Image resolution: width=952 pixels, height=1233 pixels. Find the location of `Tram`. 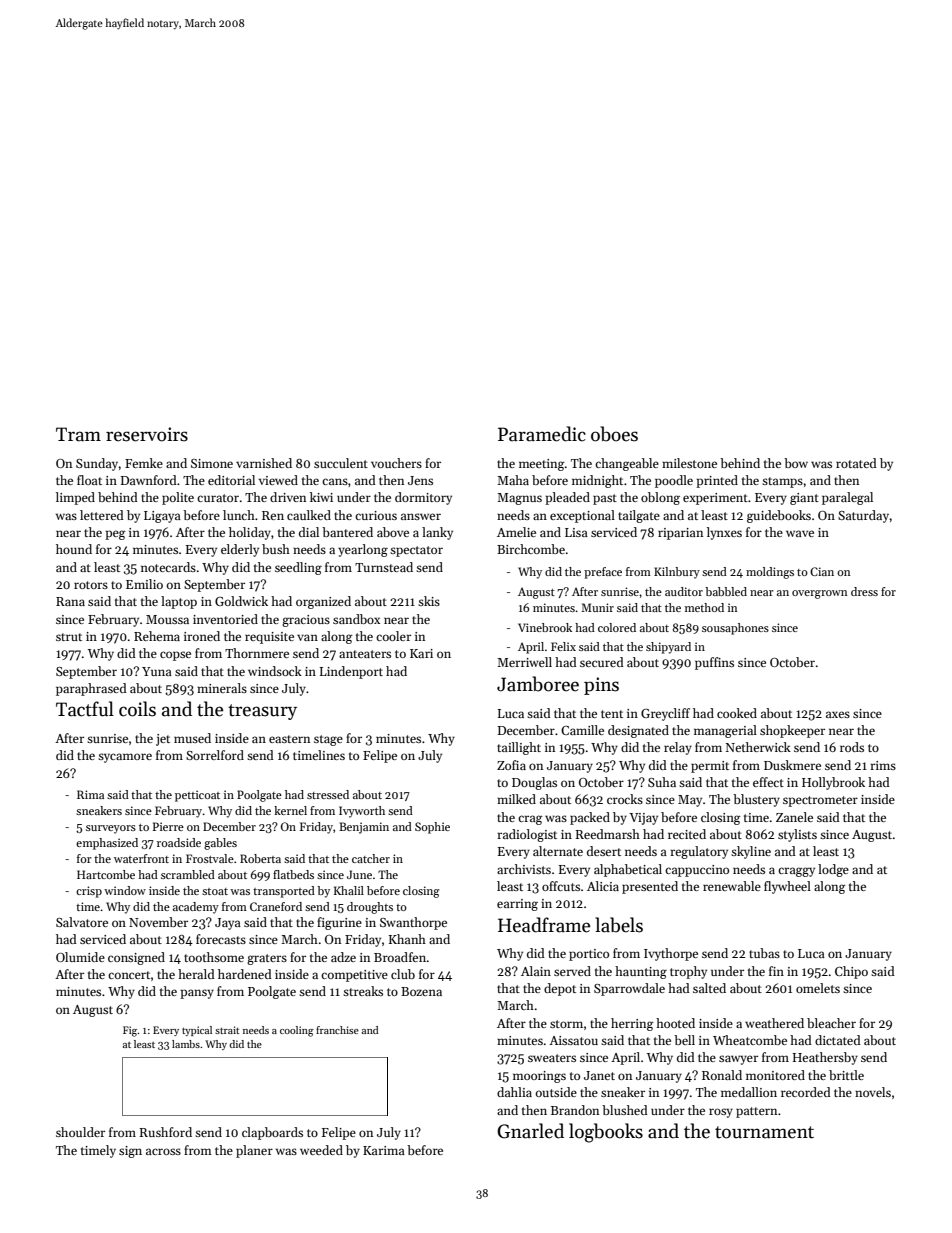

Tram is located at coordinates (78, 434).
